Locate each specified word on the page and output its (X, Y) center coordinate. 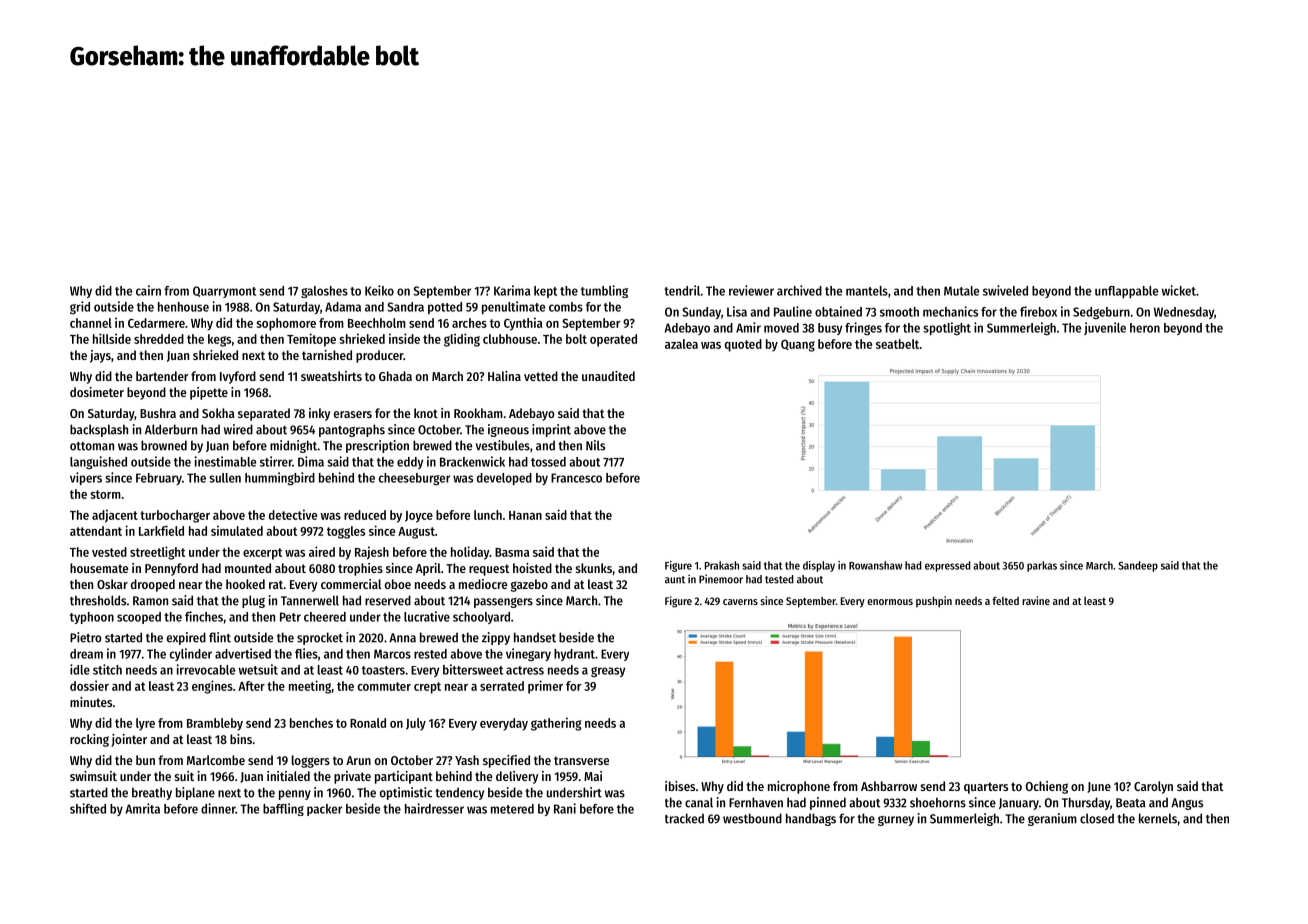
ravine (1036, 600)
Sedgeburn (1101, 313)
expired (186, 638)
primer (545, 687)
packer (324, 810)
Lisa (737, 311)
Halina (504, 376)
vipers (86, 478)
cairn (148, 290)
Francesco (576, 478)
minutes (91, 702)
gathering (556, 724)
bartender (162, 376)
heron (1145, 328)
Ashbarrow (889, 786)
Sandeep (1138, 566)
